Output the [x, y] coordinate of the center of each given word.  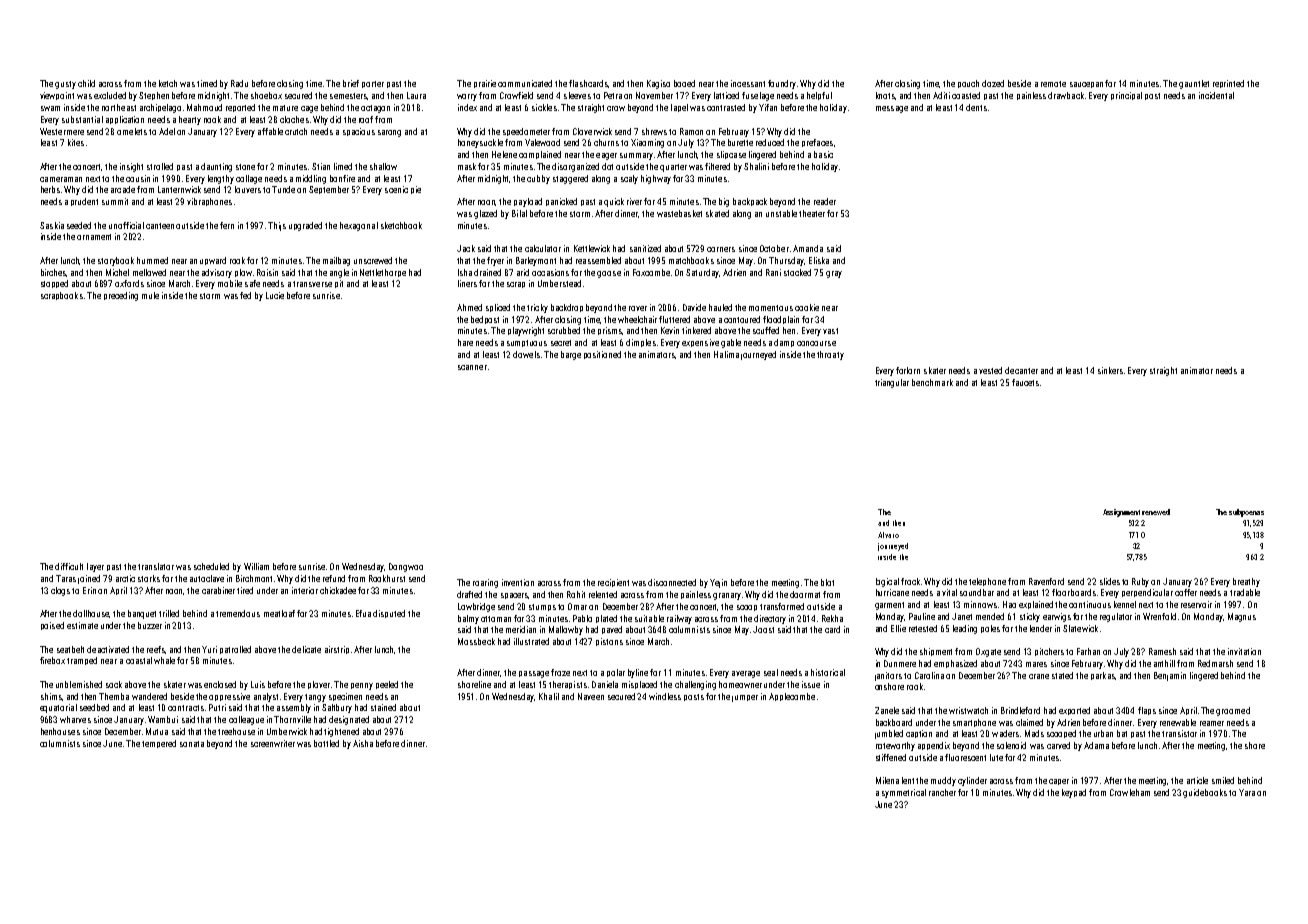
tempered [159, 744]
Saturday [702, 273]
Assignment [1121, 513]
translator [156, 566]
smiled [1223, 780]
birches [54, 273]
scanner [472, 367]
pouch [968, 84]
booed [684, 83]
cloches [294, 119]
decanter [1021, 370]
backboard [894, 722]
